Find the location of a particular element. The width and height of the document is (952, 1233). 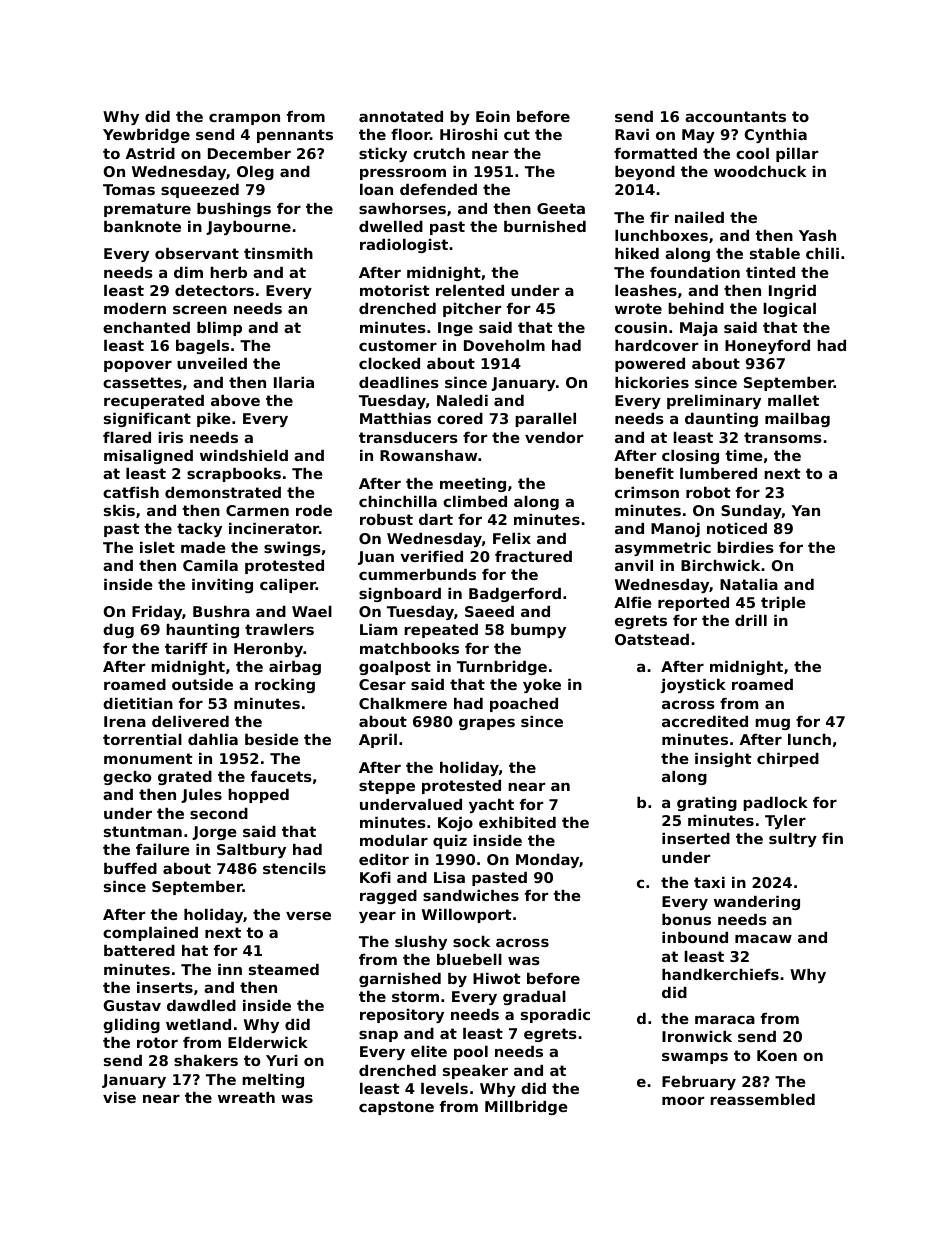

recuperated is located at coordinates (154, 402).
